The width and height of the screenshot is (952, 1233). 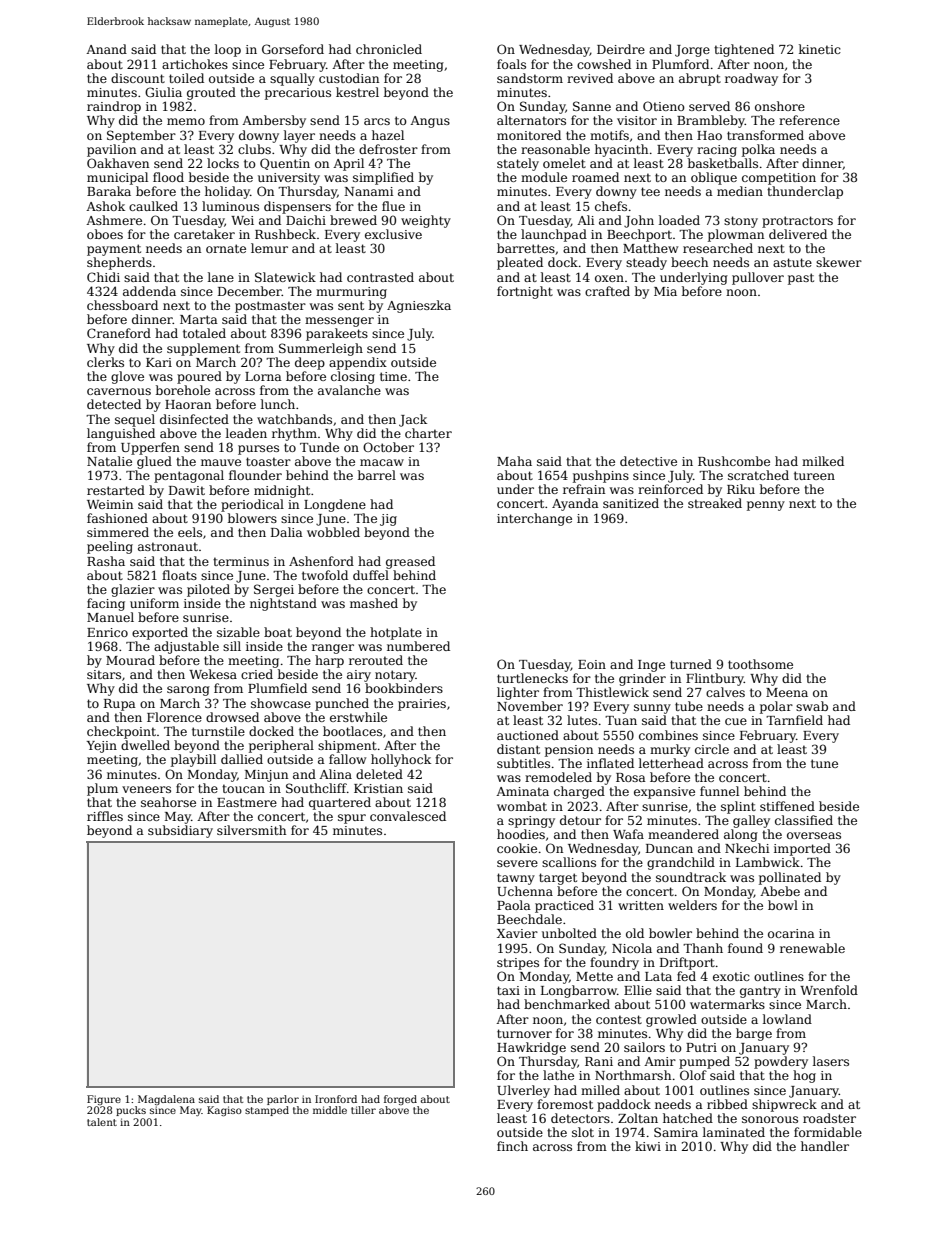 I want to click on reference, so click(x=809, y=120).
